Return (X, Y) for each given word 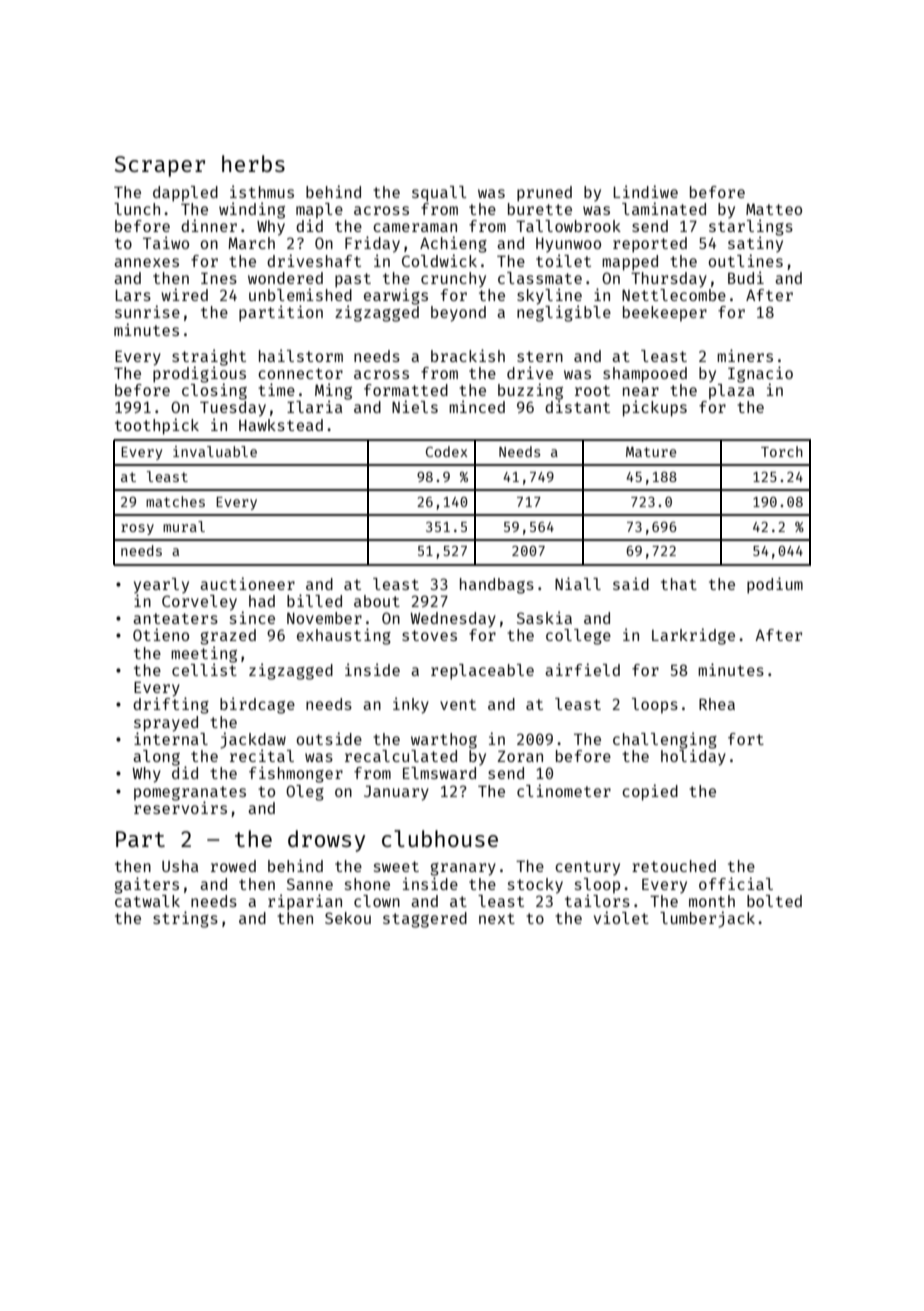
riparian (305, 902)
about (377, 601)
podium (775, 585)
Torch (782, 451)
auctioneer (247, 583)
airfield (582, 669)
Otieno (161, 634)
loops (655, 706)
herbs (253, 163)
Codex (447, 451)
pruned (544, 194)
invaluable (215, 451)
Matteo (774, 209)
